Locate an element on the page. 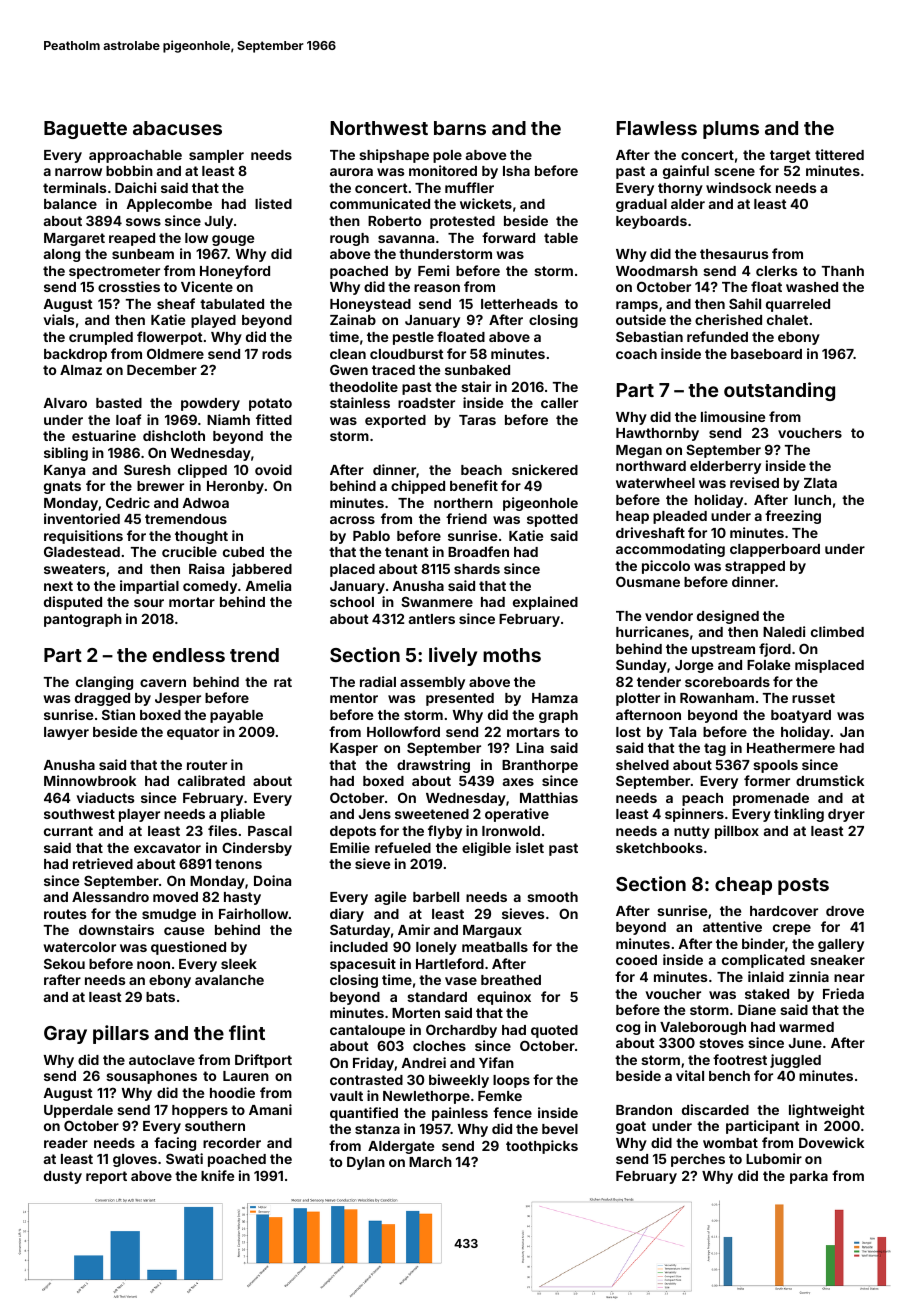 This page has width=908, height=1316. sunbaked is located at coordinates (477, 370).
